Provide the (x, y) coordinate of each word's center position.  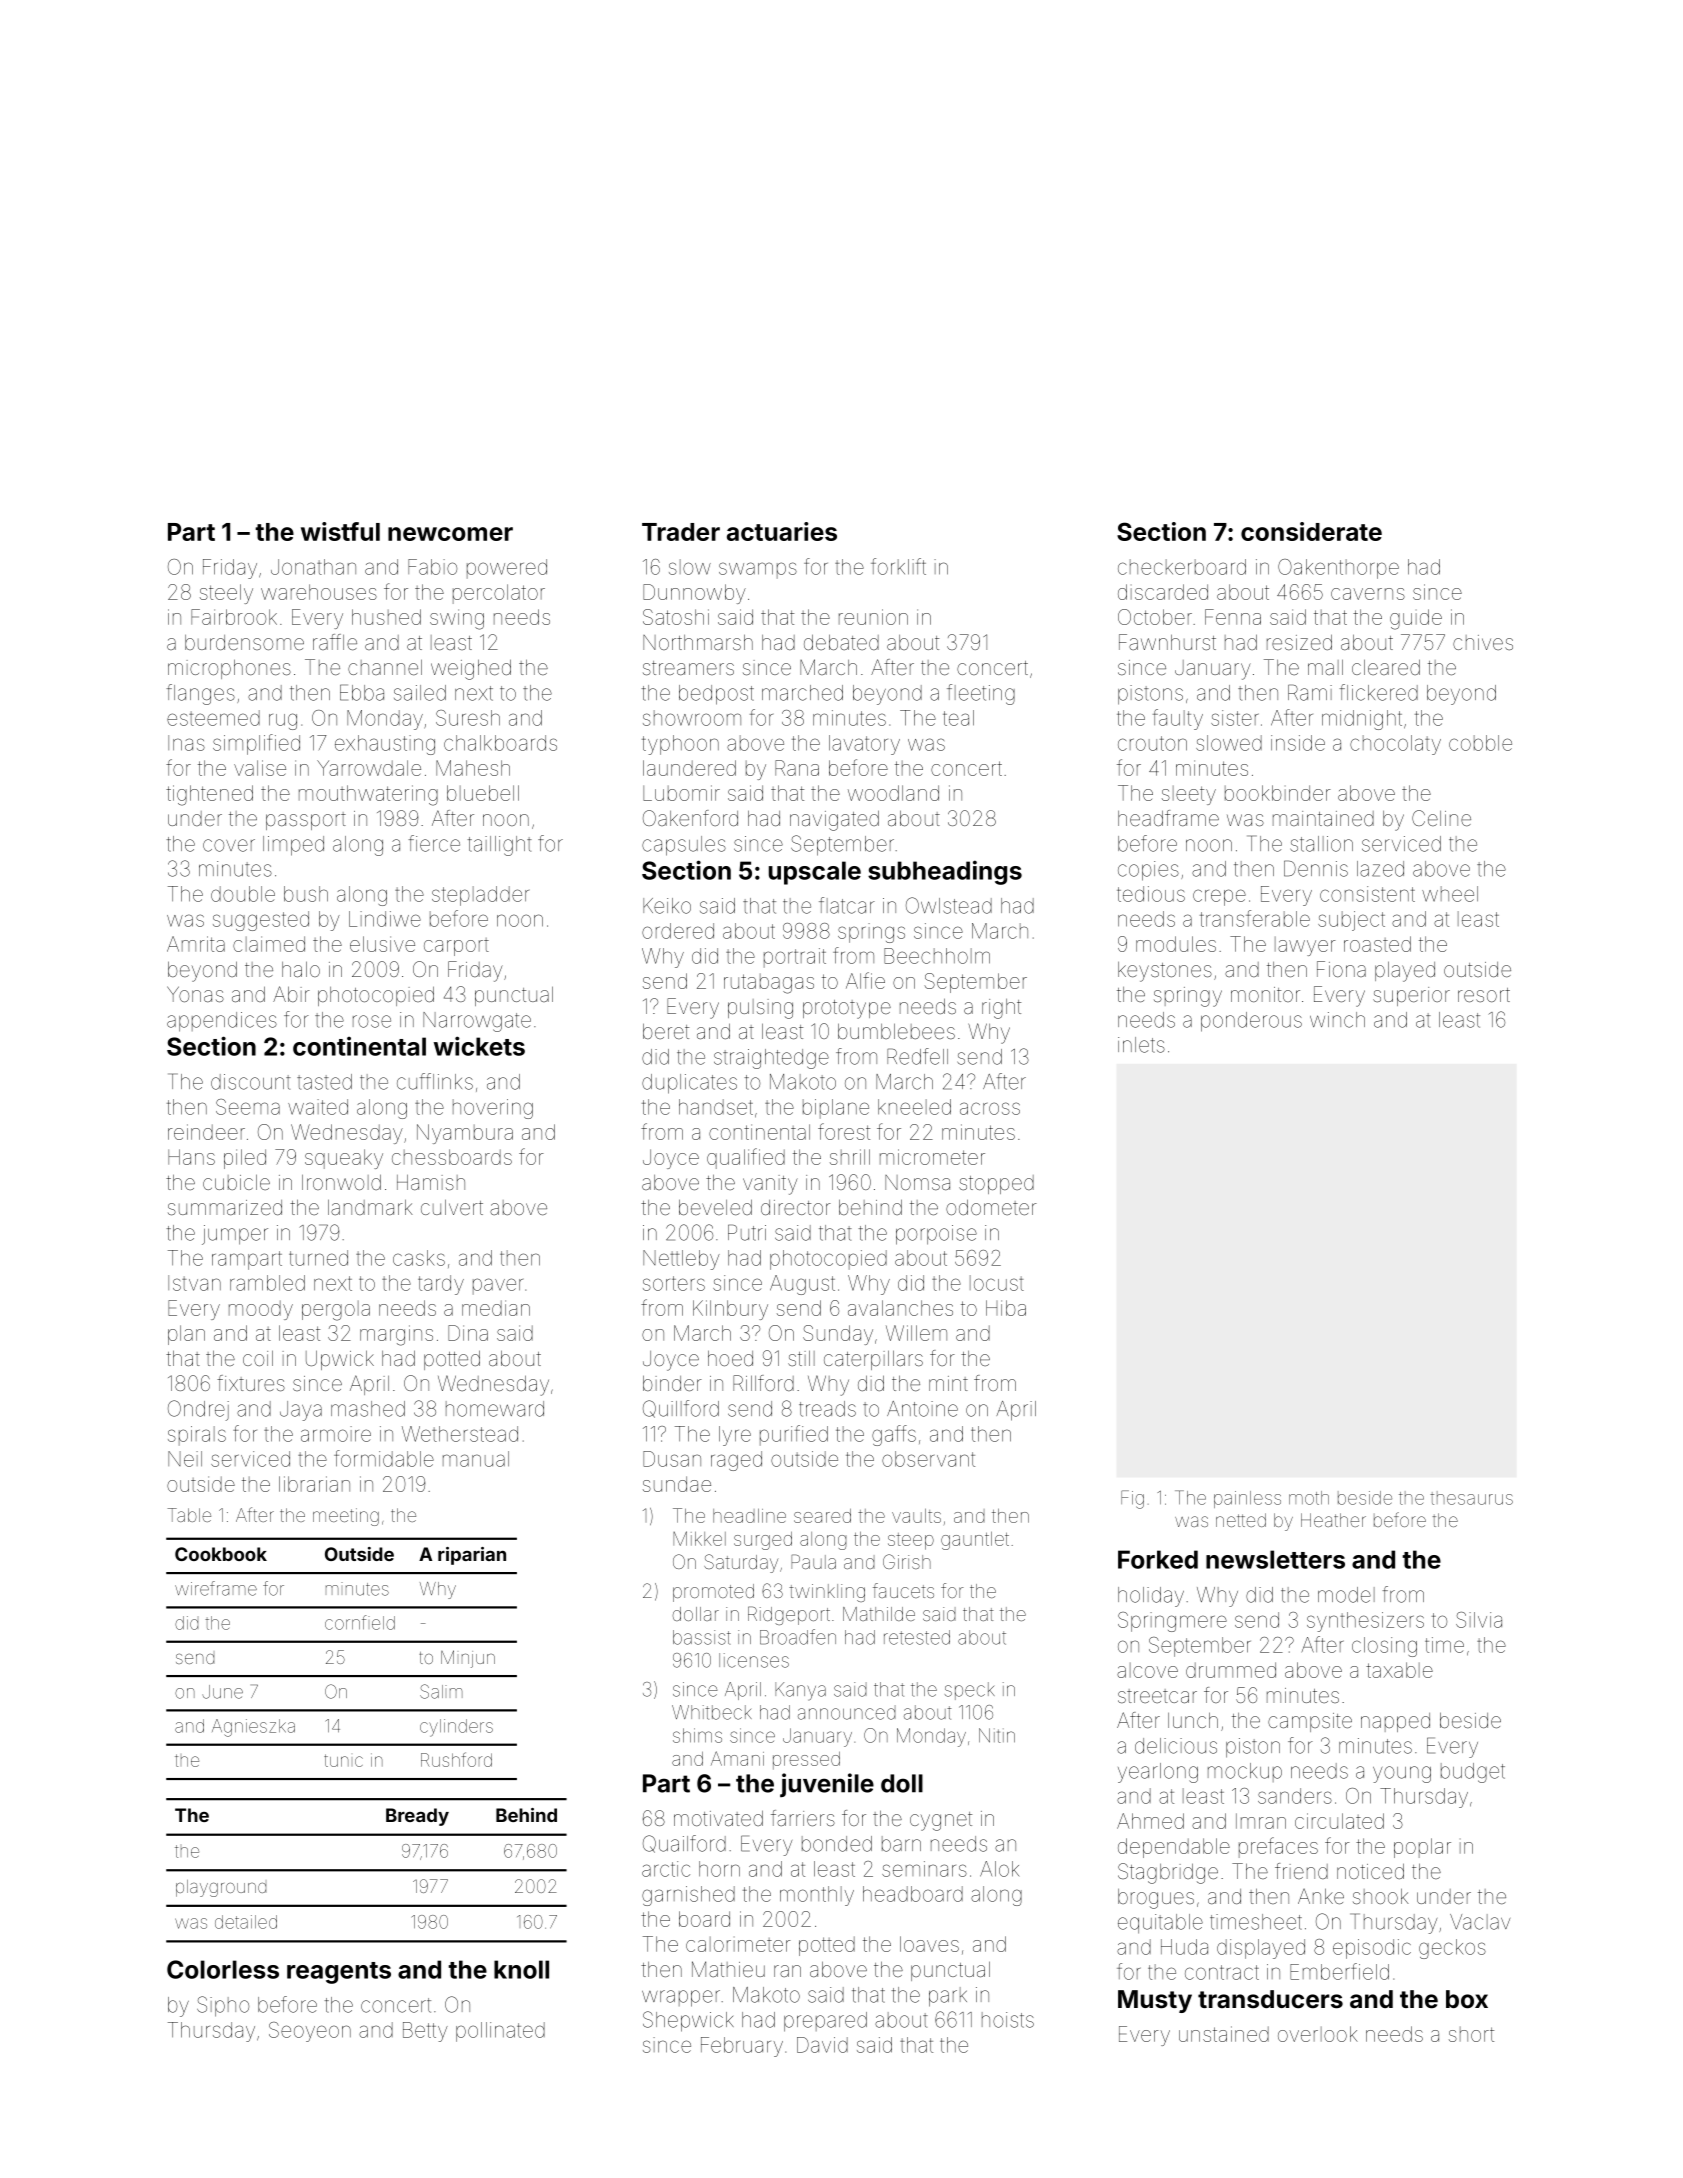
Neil (185, 1459)
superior (1411, 996)
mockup (1245, 1772)
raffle (335, 642)
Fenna (1233, 617)
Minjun (468, 1659)
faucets (903, 1590)
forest (844, 1131)
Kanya (800, 1691)
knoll (521, 1969)
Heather (1333, 1520)
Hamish (431, 1182)
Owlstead (949, 905)
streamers (688, 668)
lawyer (1305, 946)
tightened (209, 795)
